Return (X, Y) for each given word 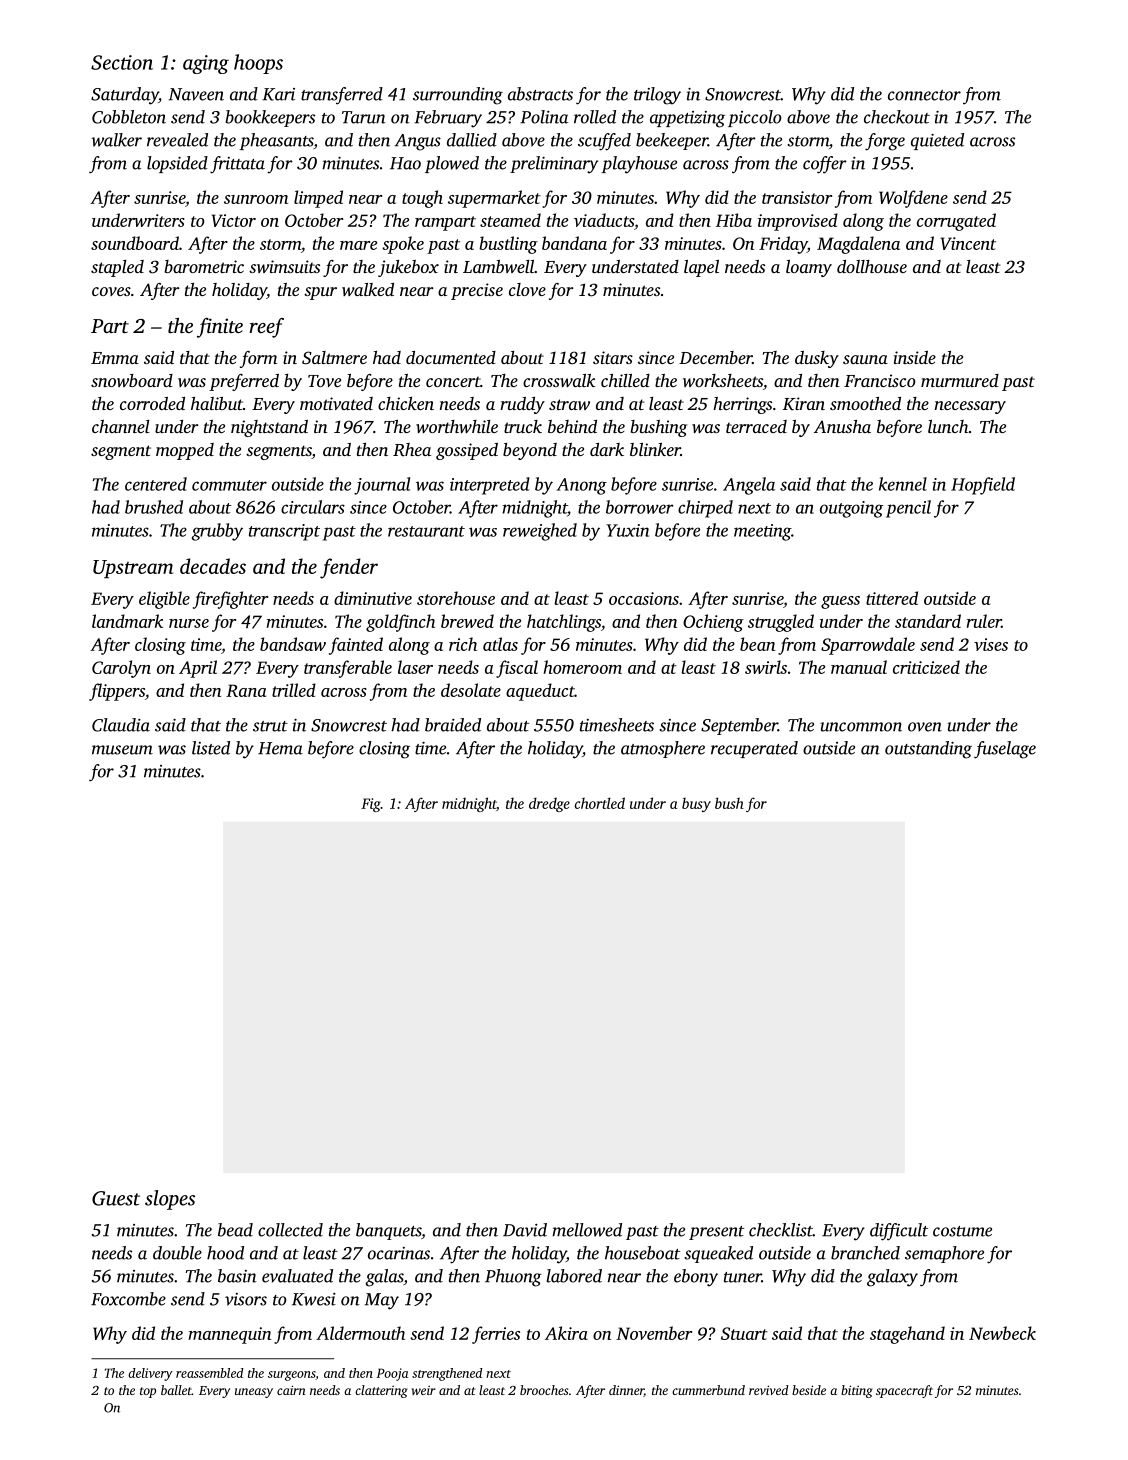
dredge (549, 804)
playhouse (639, 165)
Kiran (804, 404)
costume (962, 1231)
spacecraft (904, 1391)
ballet (176, 1390)
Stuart (744, 1333)
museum (122, 750)
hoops (258, 64)
